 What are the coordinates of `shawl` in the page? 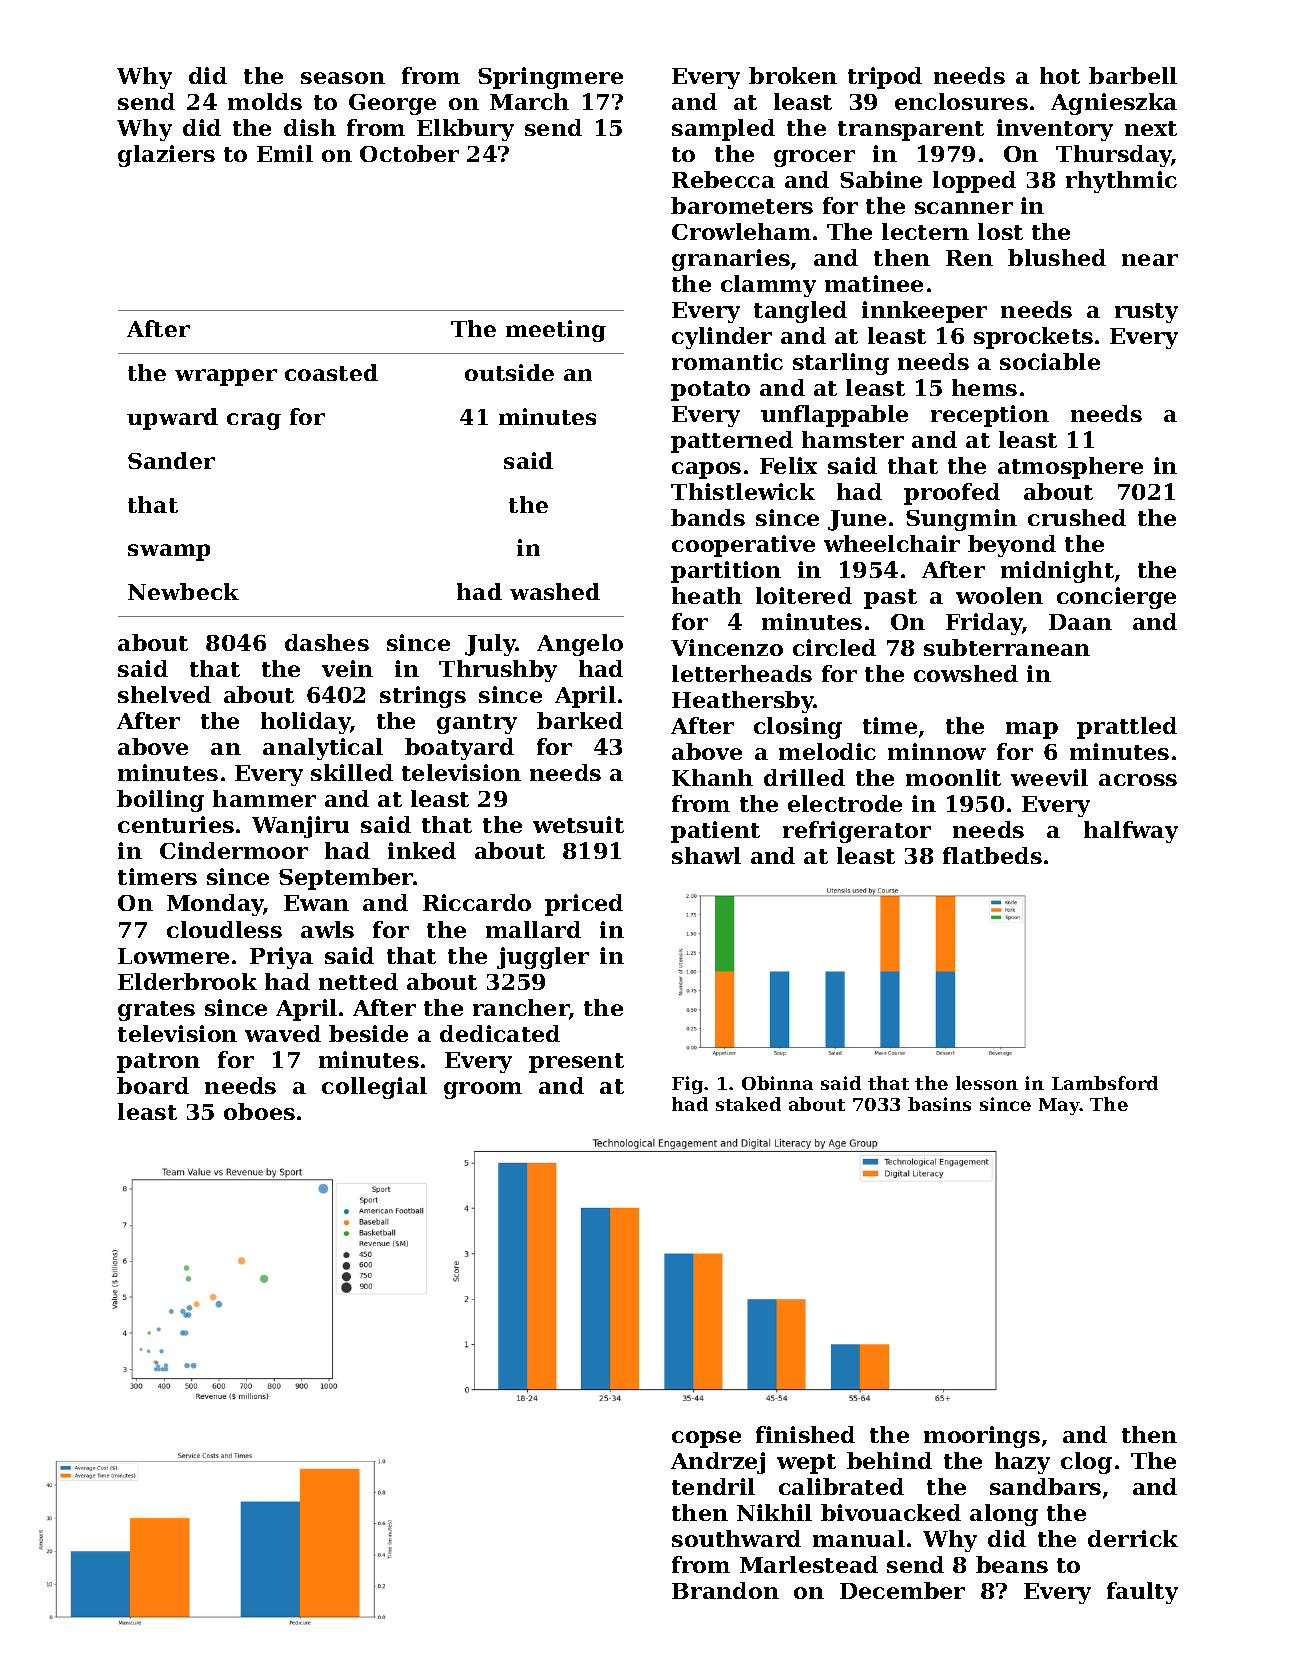 It's located at (706, 855).
